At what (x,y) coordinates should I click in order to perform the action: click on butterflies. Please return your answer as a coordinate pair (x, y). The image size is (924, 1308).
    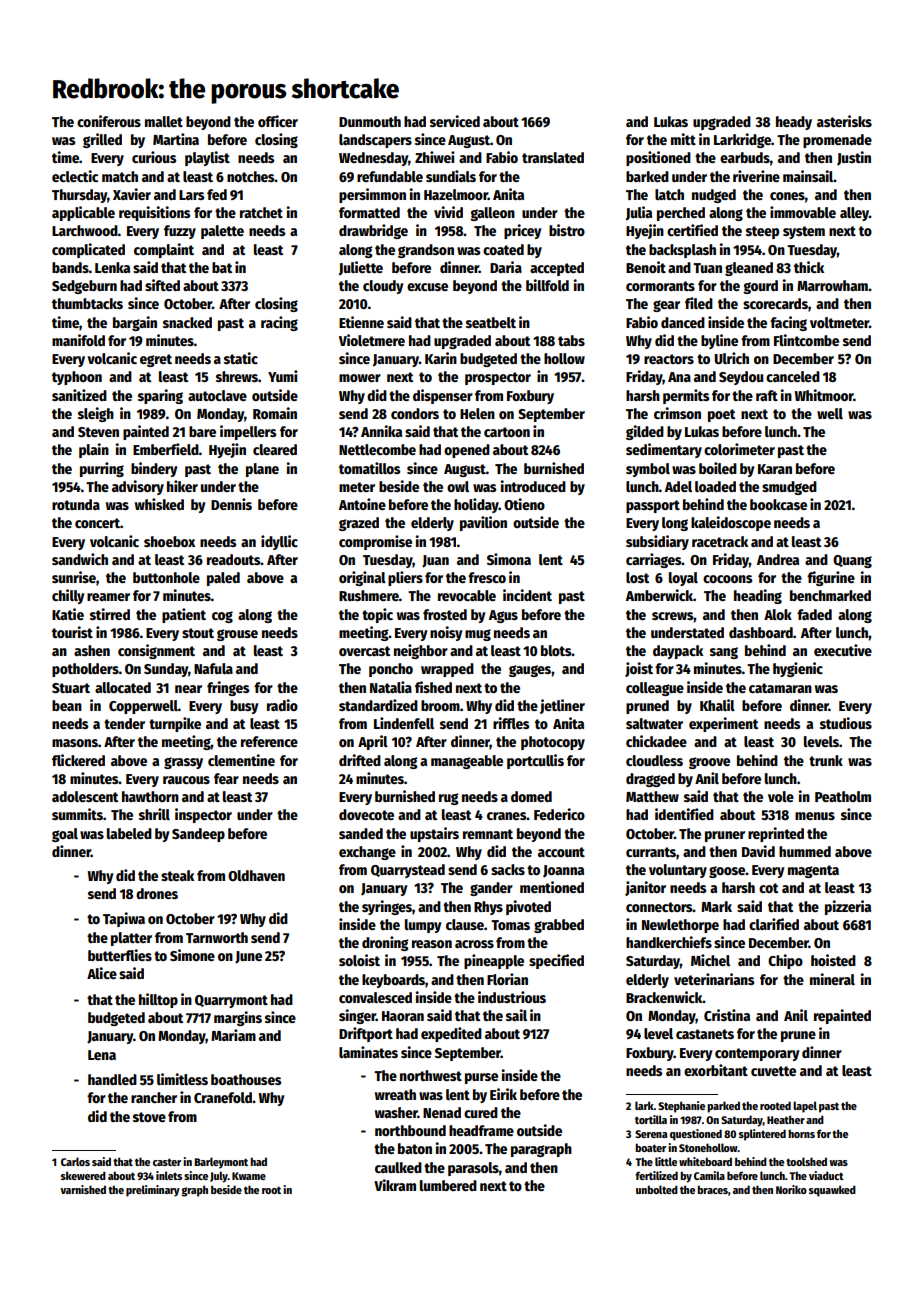
    Looking at the image, I should click on (120, 955).
